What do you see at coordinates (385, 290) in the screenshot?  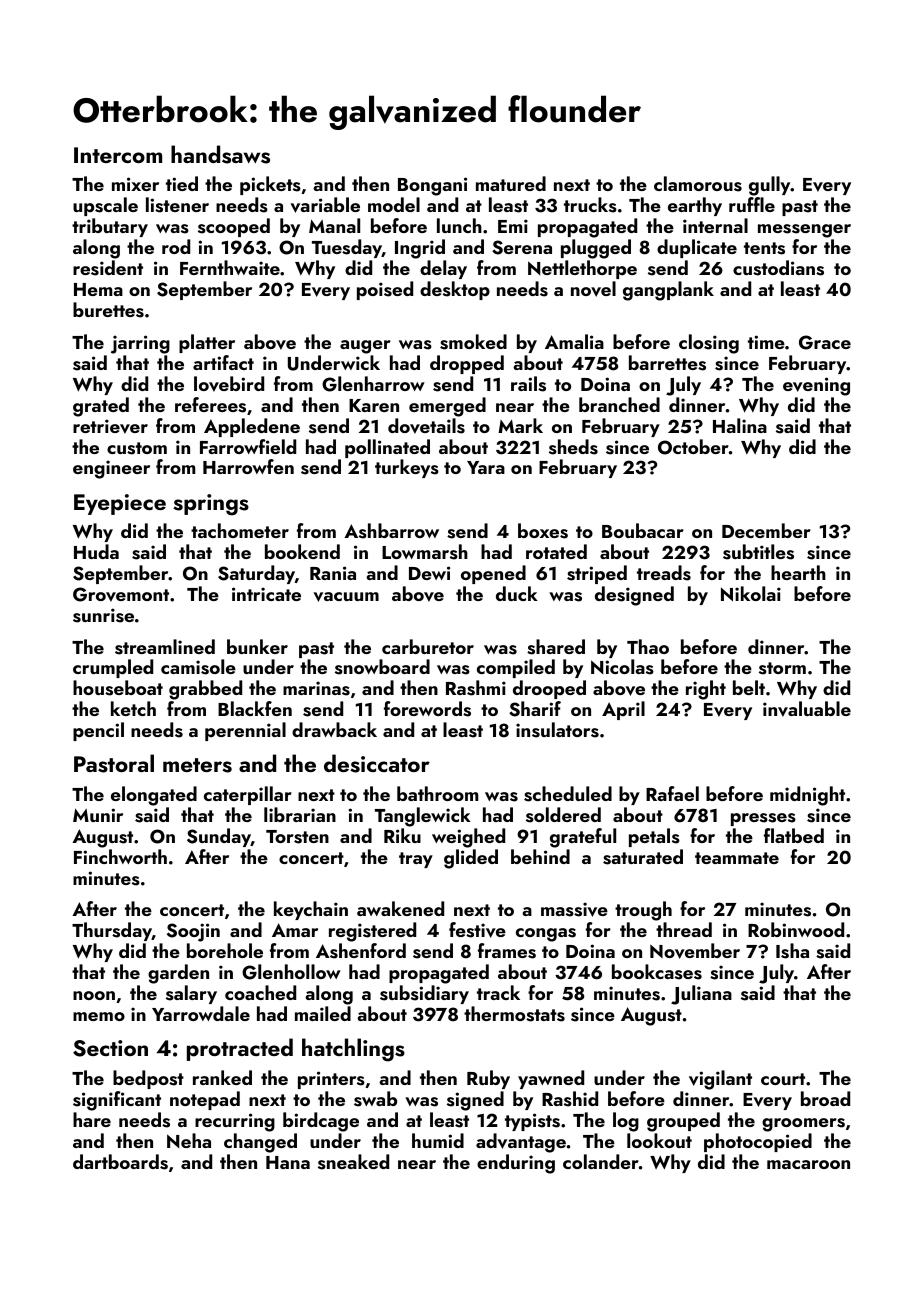 I see `poised` at bounding box center [385, 290].
